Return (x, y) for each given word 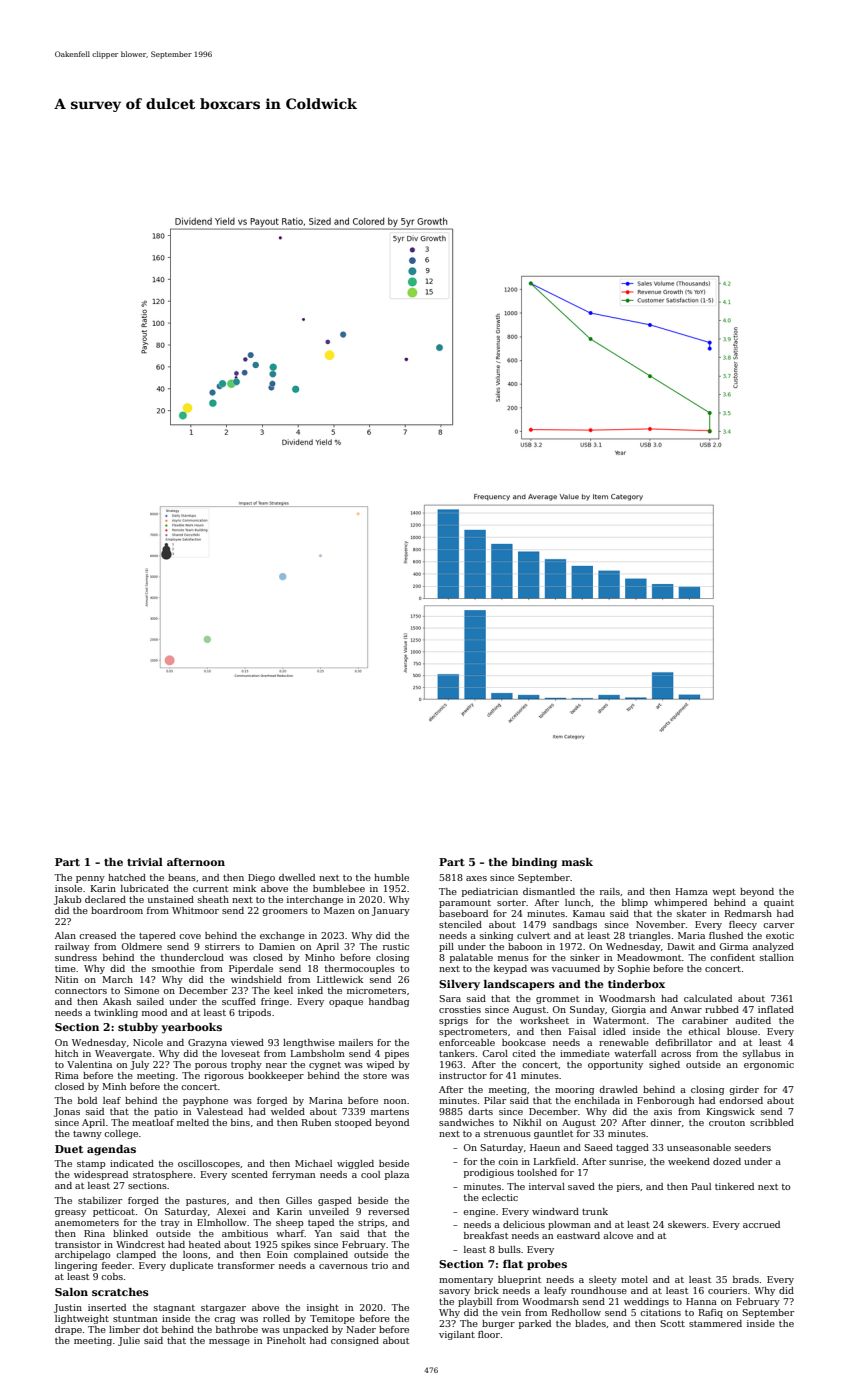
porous (211, 1066)
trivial (145, 862)
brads (746, 1279)
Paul (701, 1186)
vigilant (457, 1335)
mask (577, 862)
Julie (129, 1341)
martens (390, 1112)
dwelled (297, 877)
